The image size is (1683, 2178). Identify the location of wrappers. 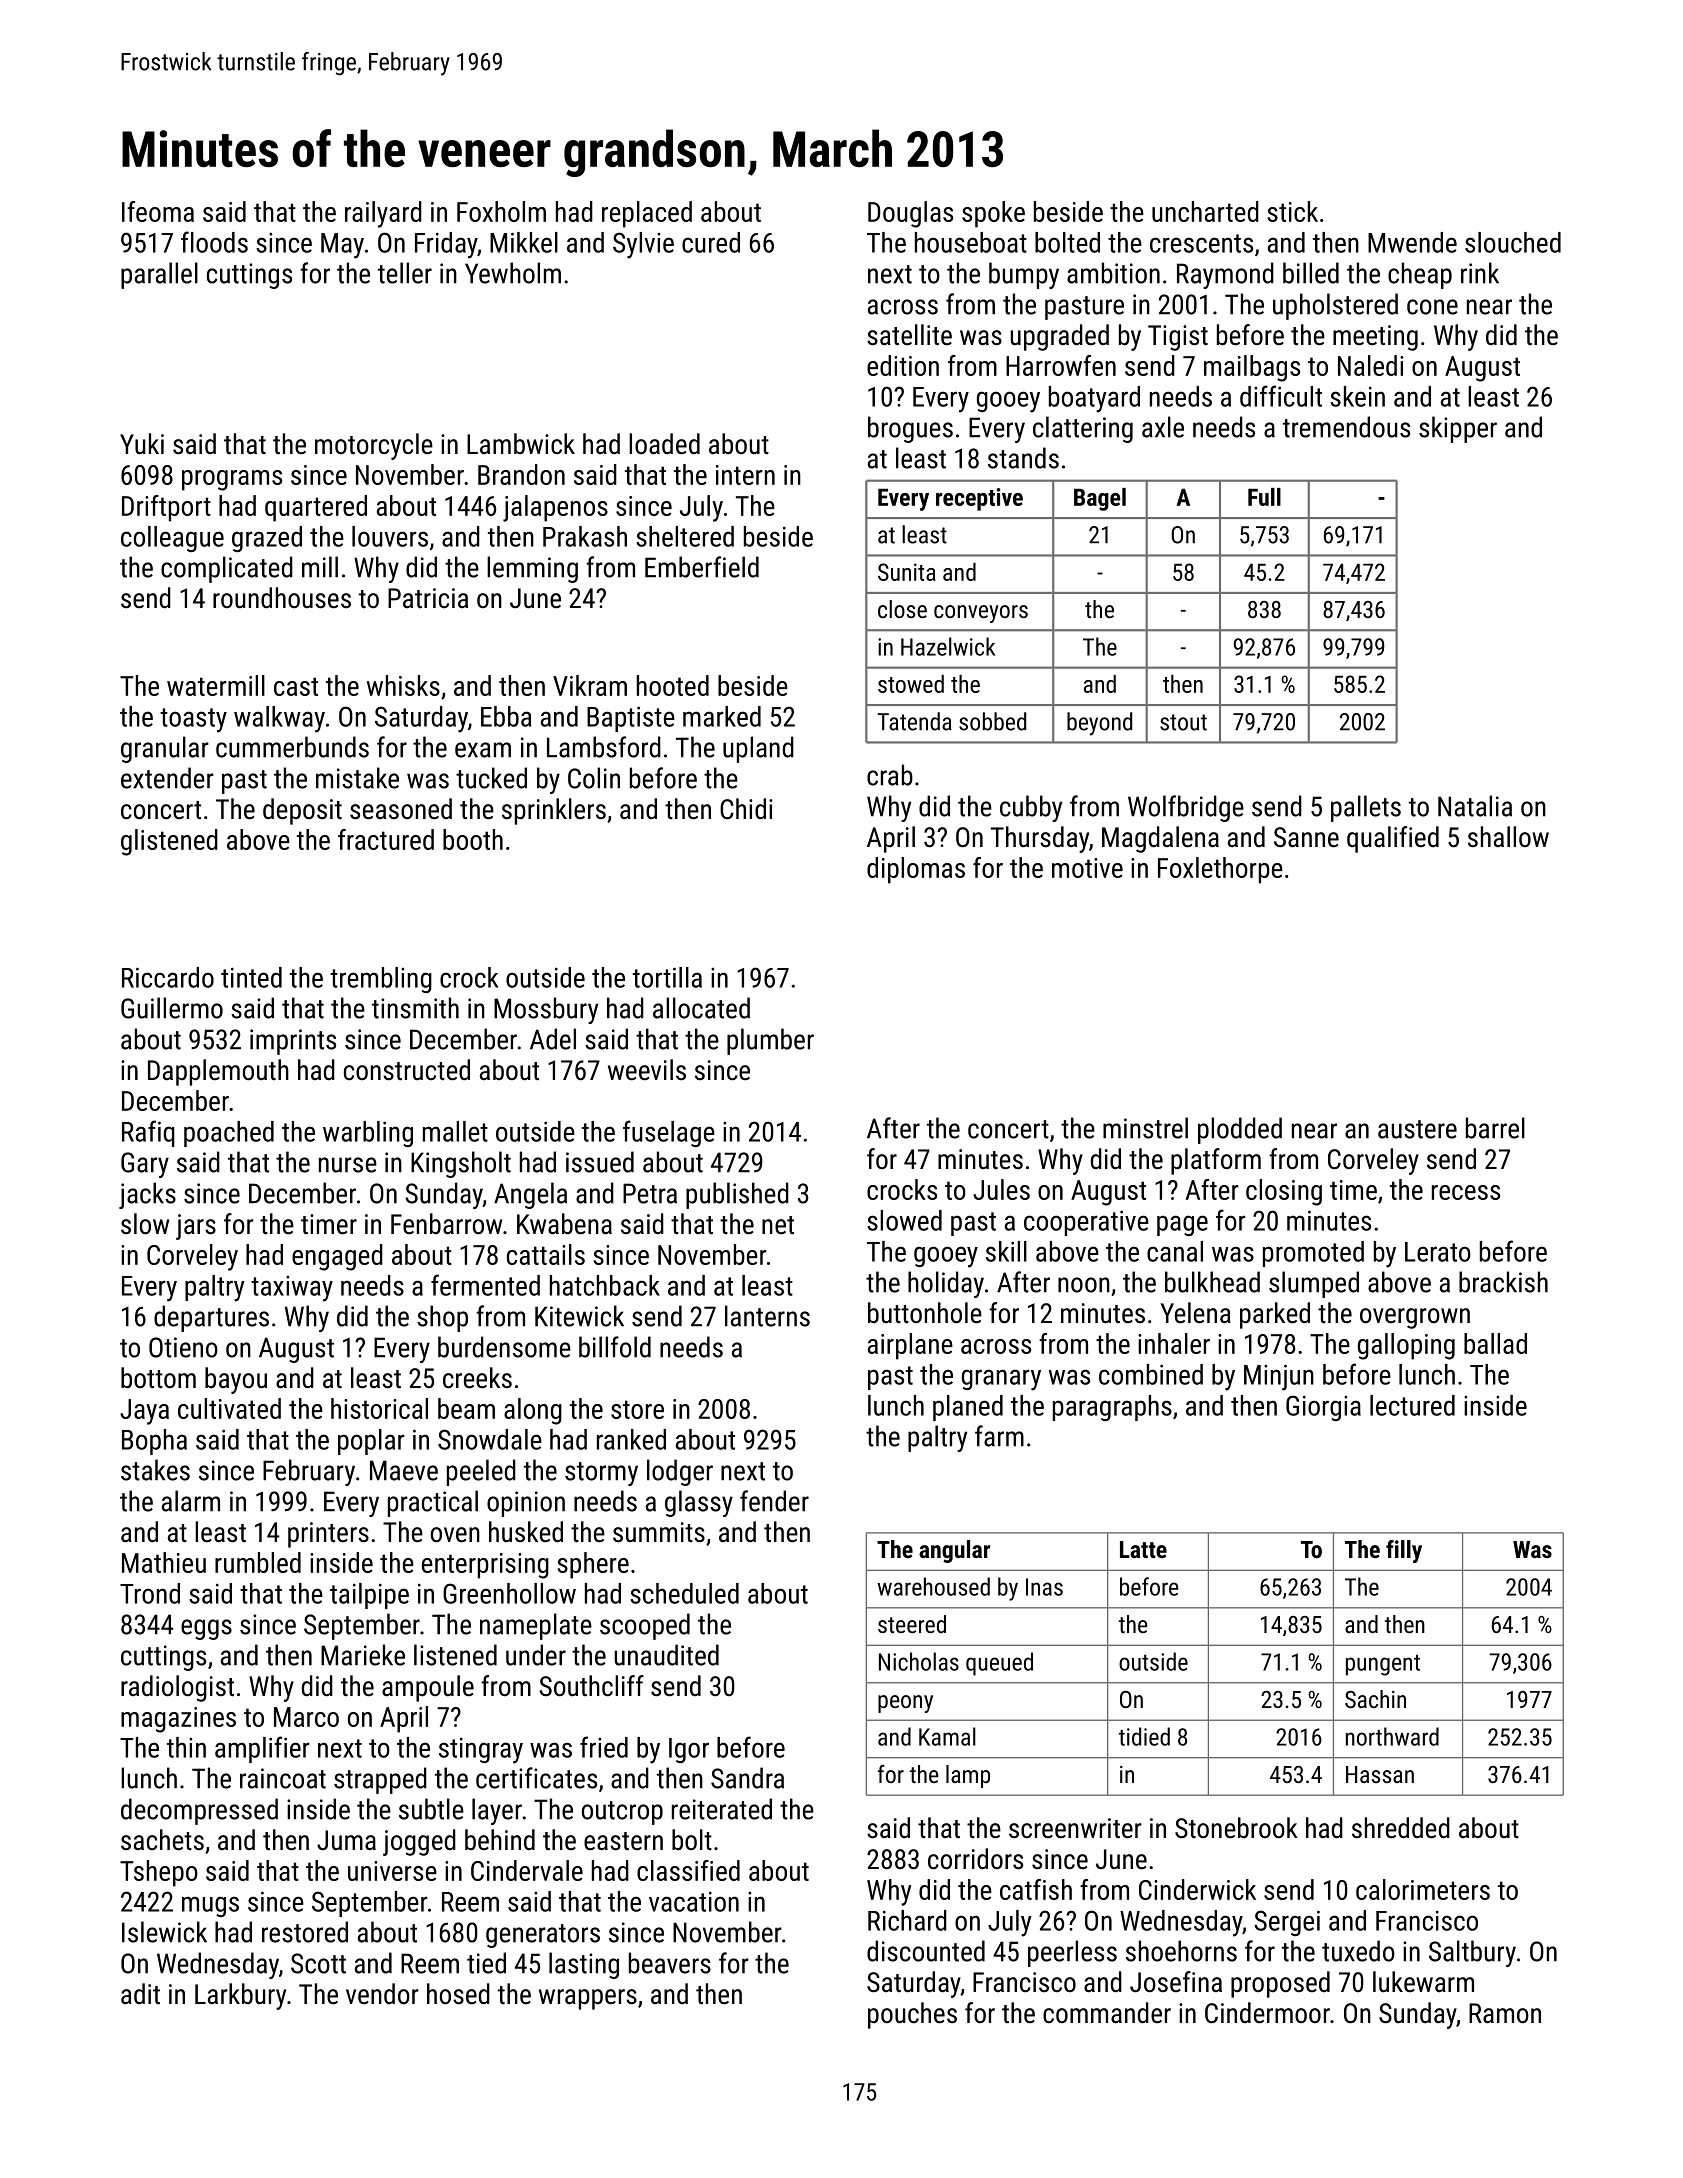
(588, 1999).
